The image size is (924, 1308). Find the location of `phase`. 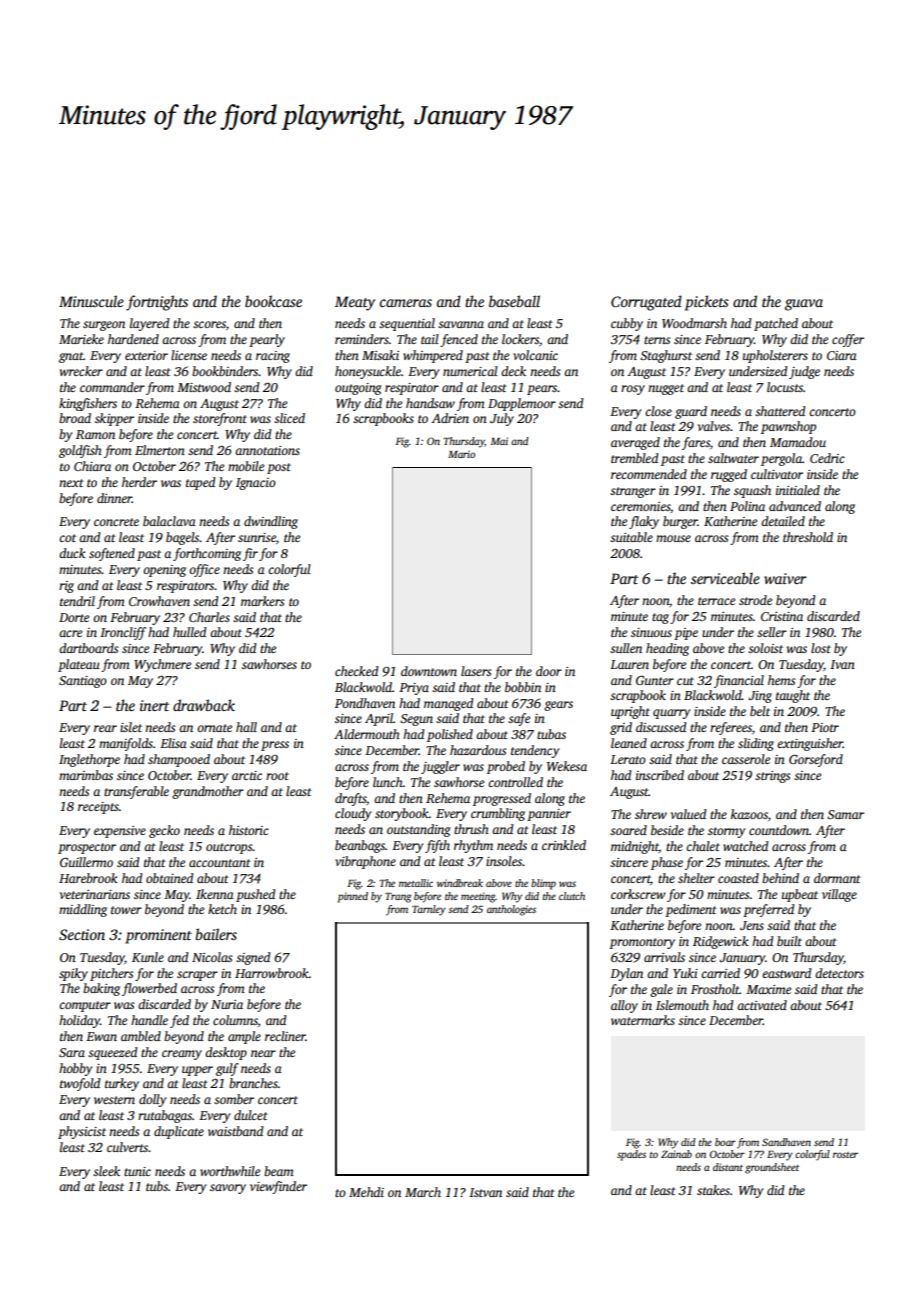

phase is located at coordinates (667, 863).
